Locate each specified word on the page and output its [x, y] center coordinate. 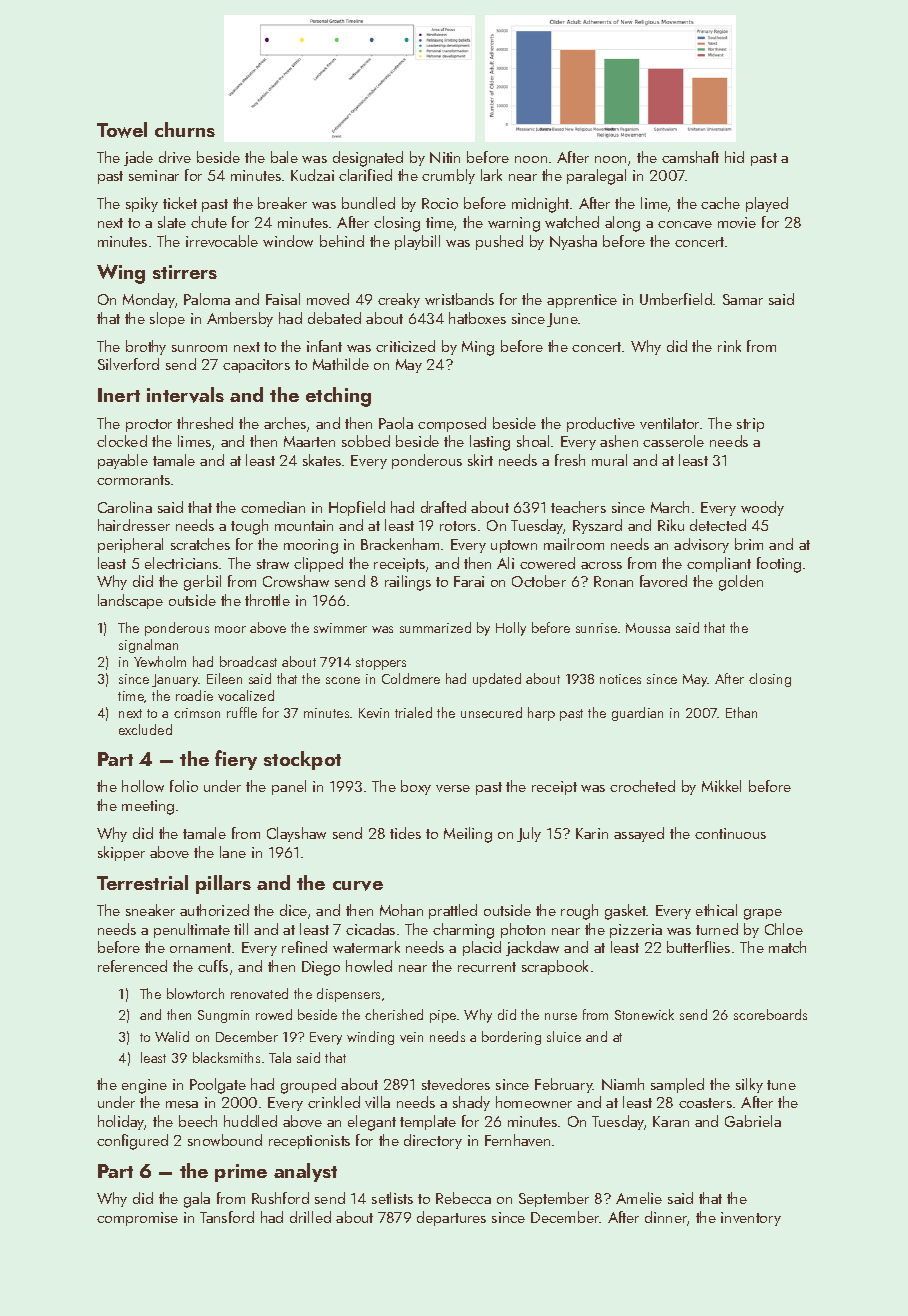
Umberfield [676, 299]
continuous [730, 833]
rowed [274, 1014]
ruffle [242, 712]
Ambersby [240, 319]
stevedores [456, 1084]
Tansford [227, 1217]
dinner [666, 1218]
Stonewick [644, 1014]
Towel [122, 130]
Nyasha [573, 242]
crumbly [448, 176]
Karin [592, 833]
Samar [743, 299]
